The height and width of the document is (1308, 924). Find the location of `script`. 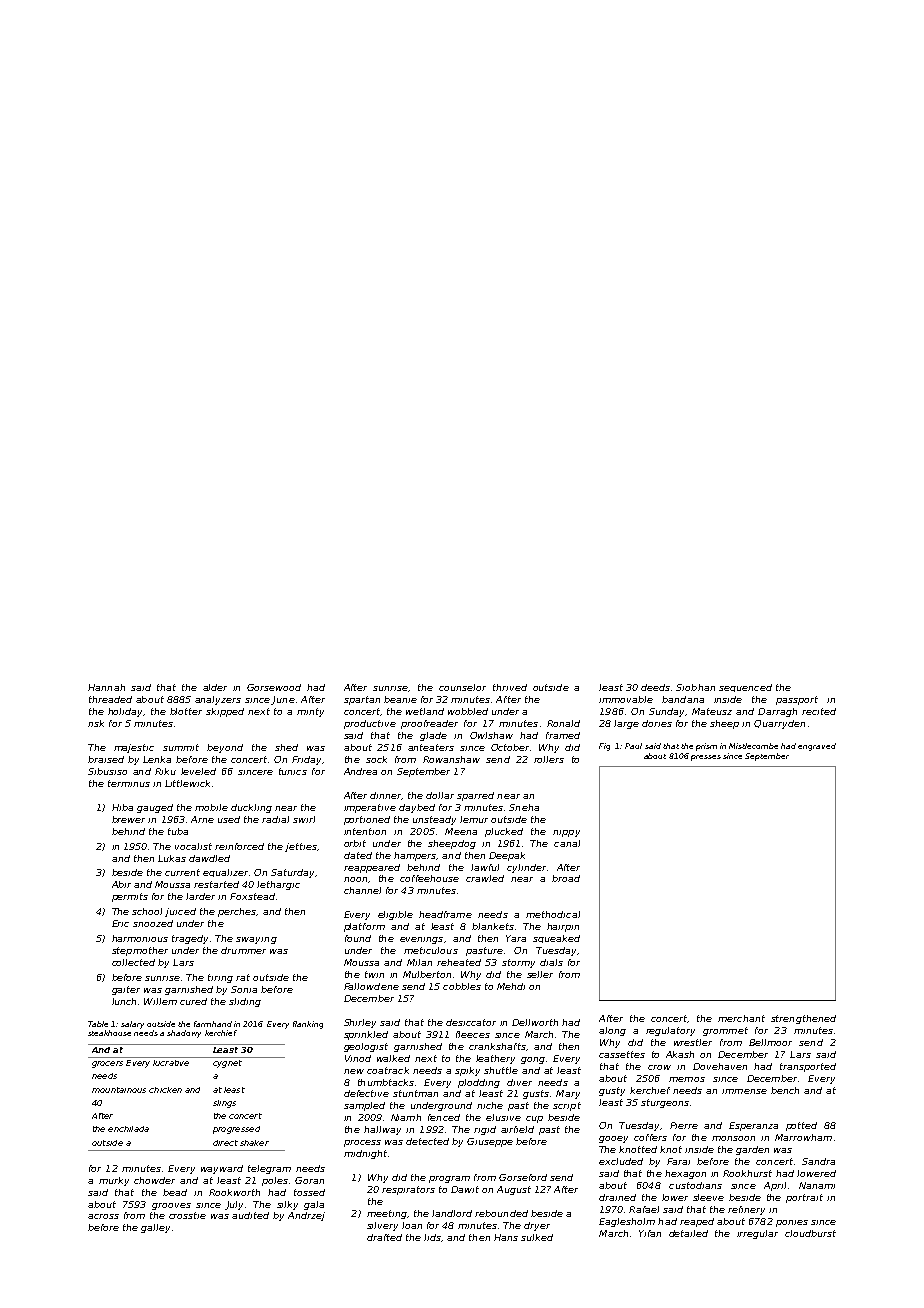

script is located at coordinates (567, 1106).
